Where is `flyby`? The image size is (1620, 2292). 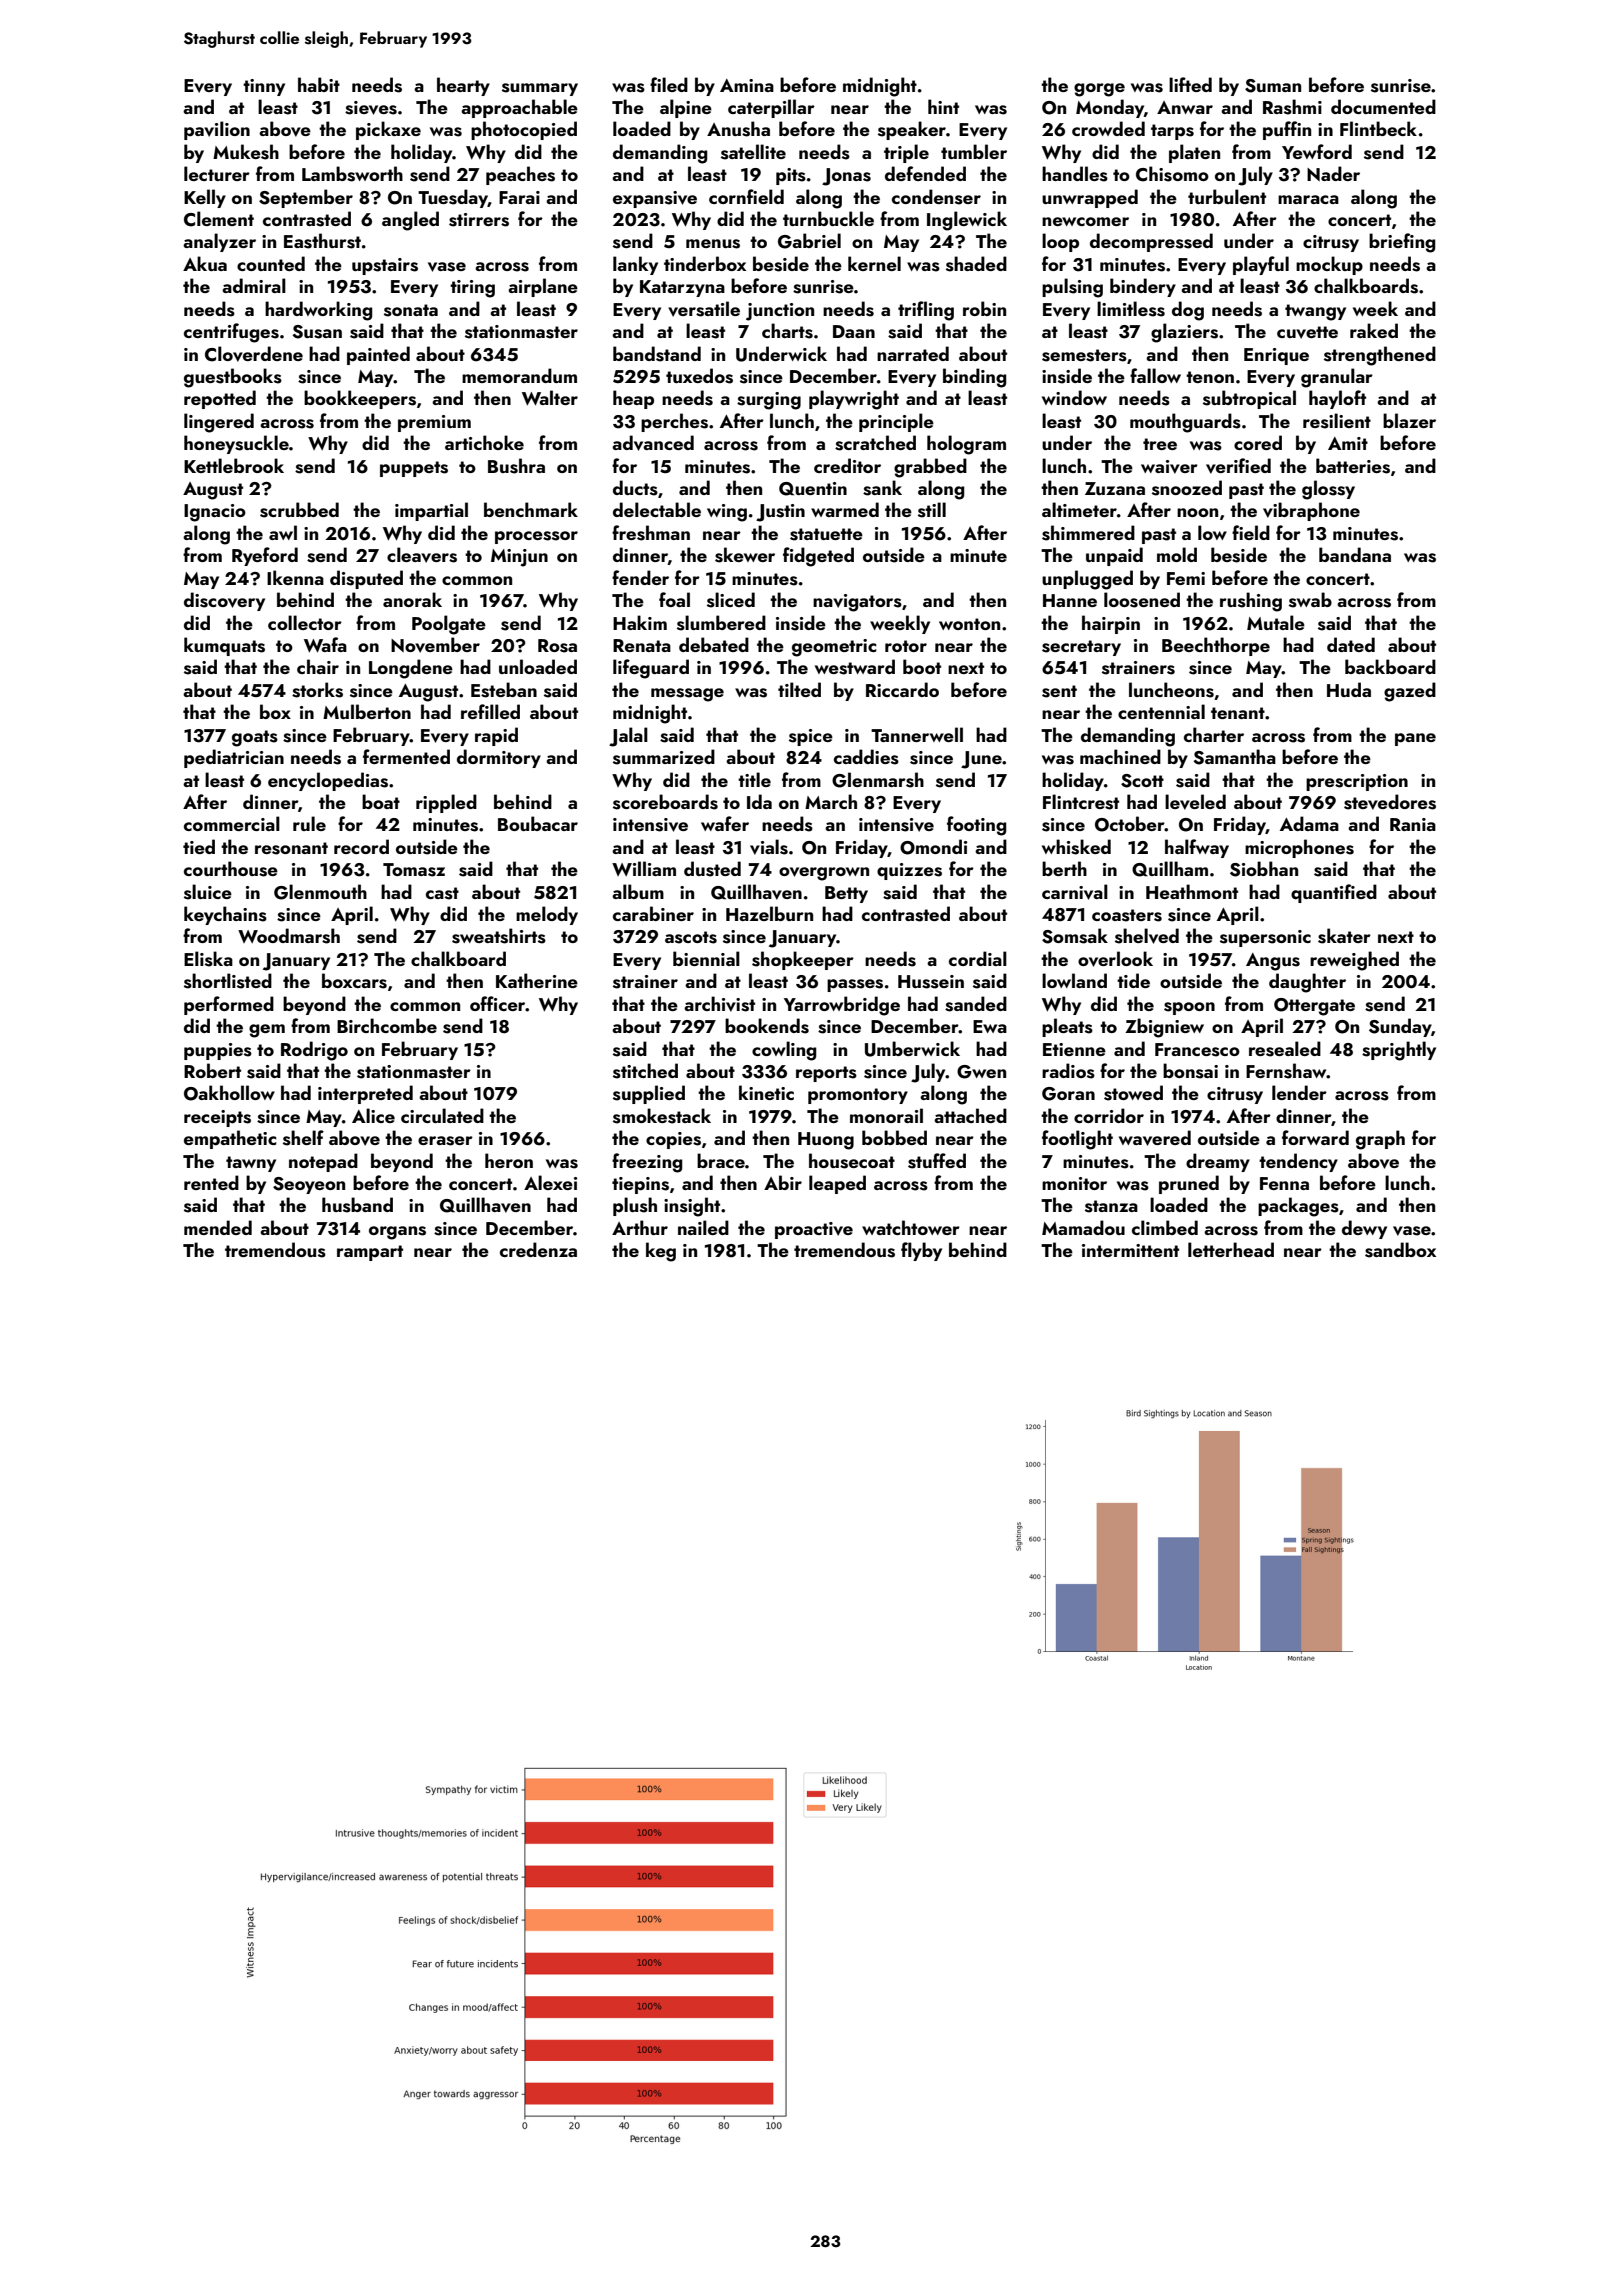
flyby is located at coordinates (921, 1251).
